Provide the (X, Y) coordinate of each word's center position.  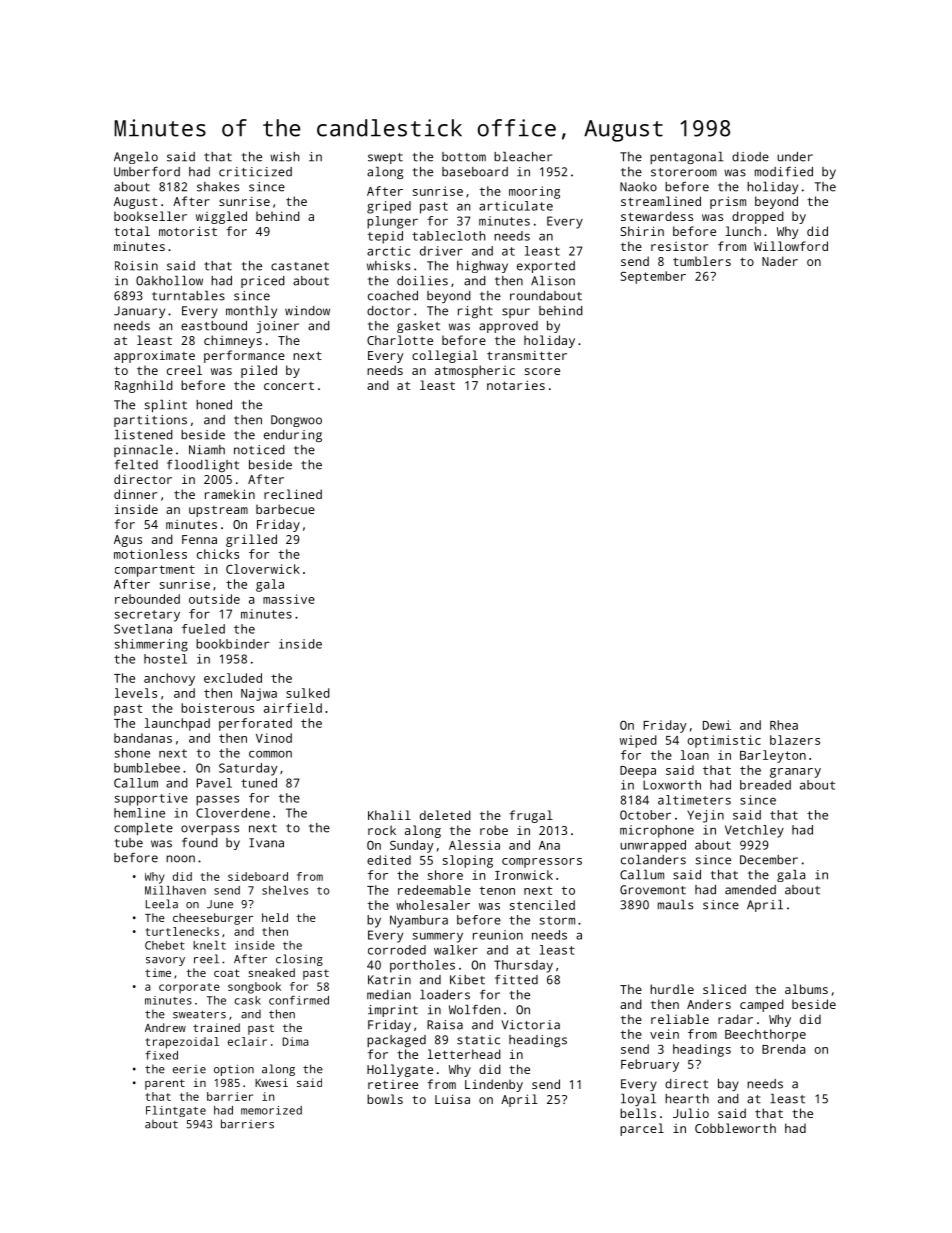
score (542, 371)
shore (445, 875)
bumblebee (147, 768)
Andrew (165, 1027)
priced (263, 282)
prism (728, 202)
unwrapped (653, 846)
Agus (128, 541)
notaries (516, 385)
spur (516, 313)
